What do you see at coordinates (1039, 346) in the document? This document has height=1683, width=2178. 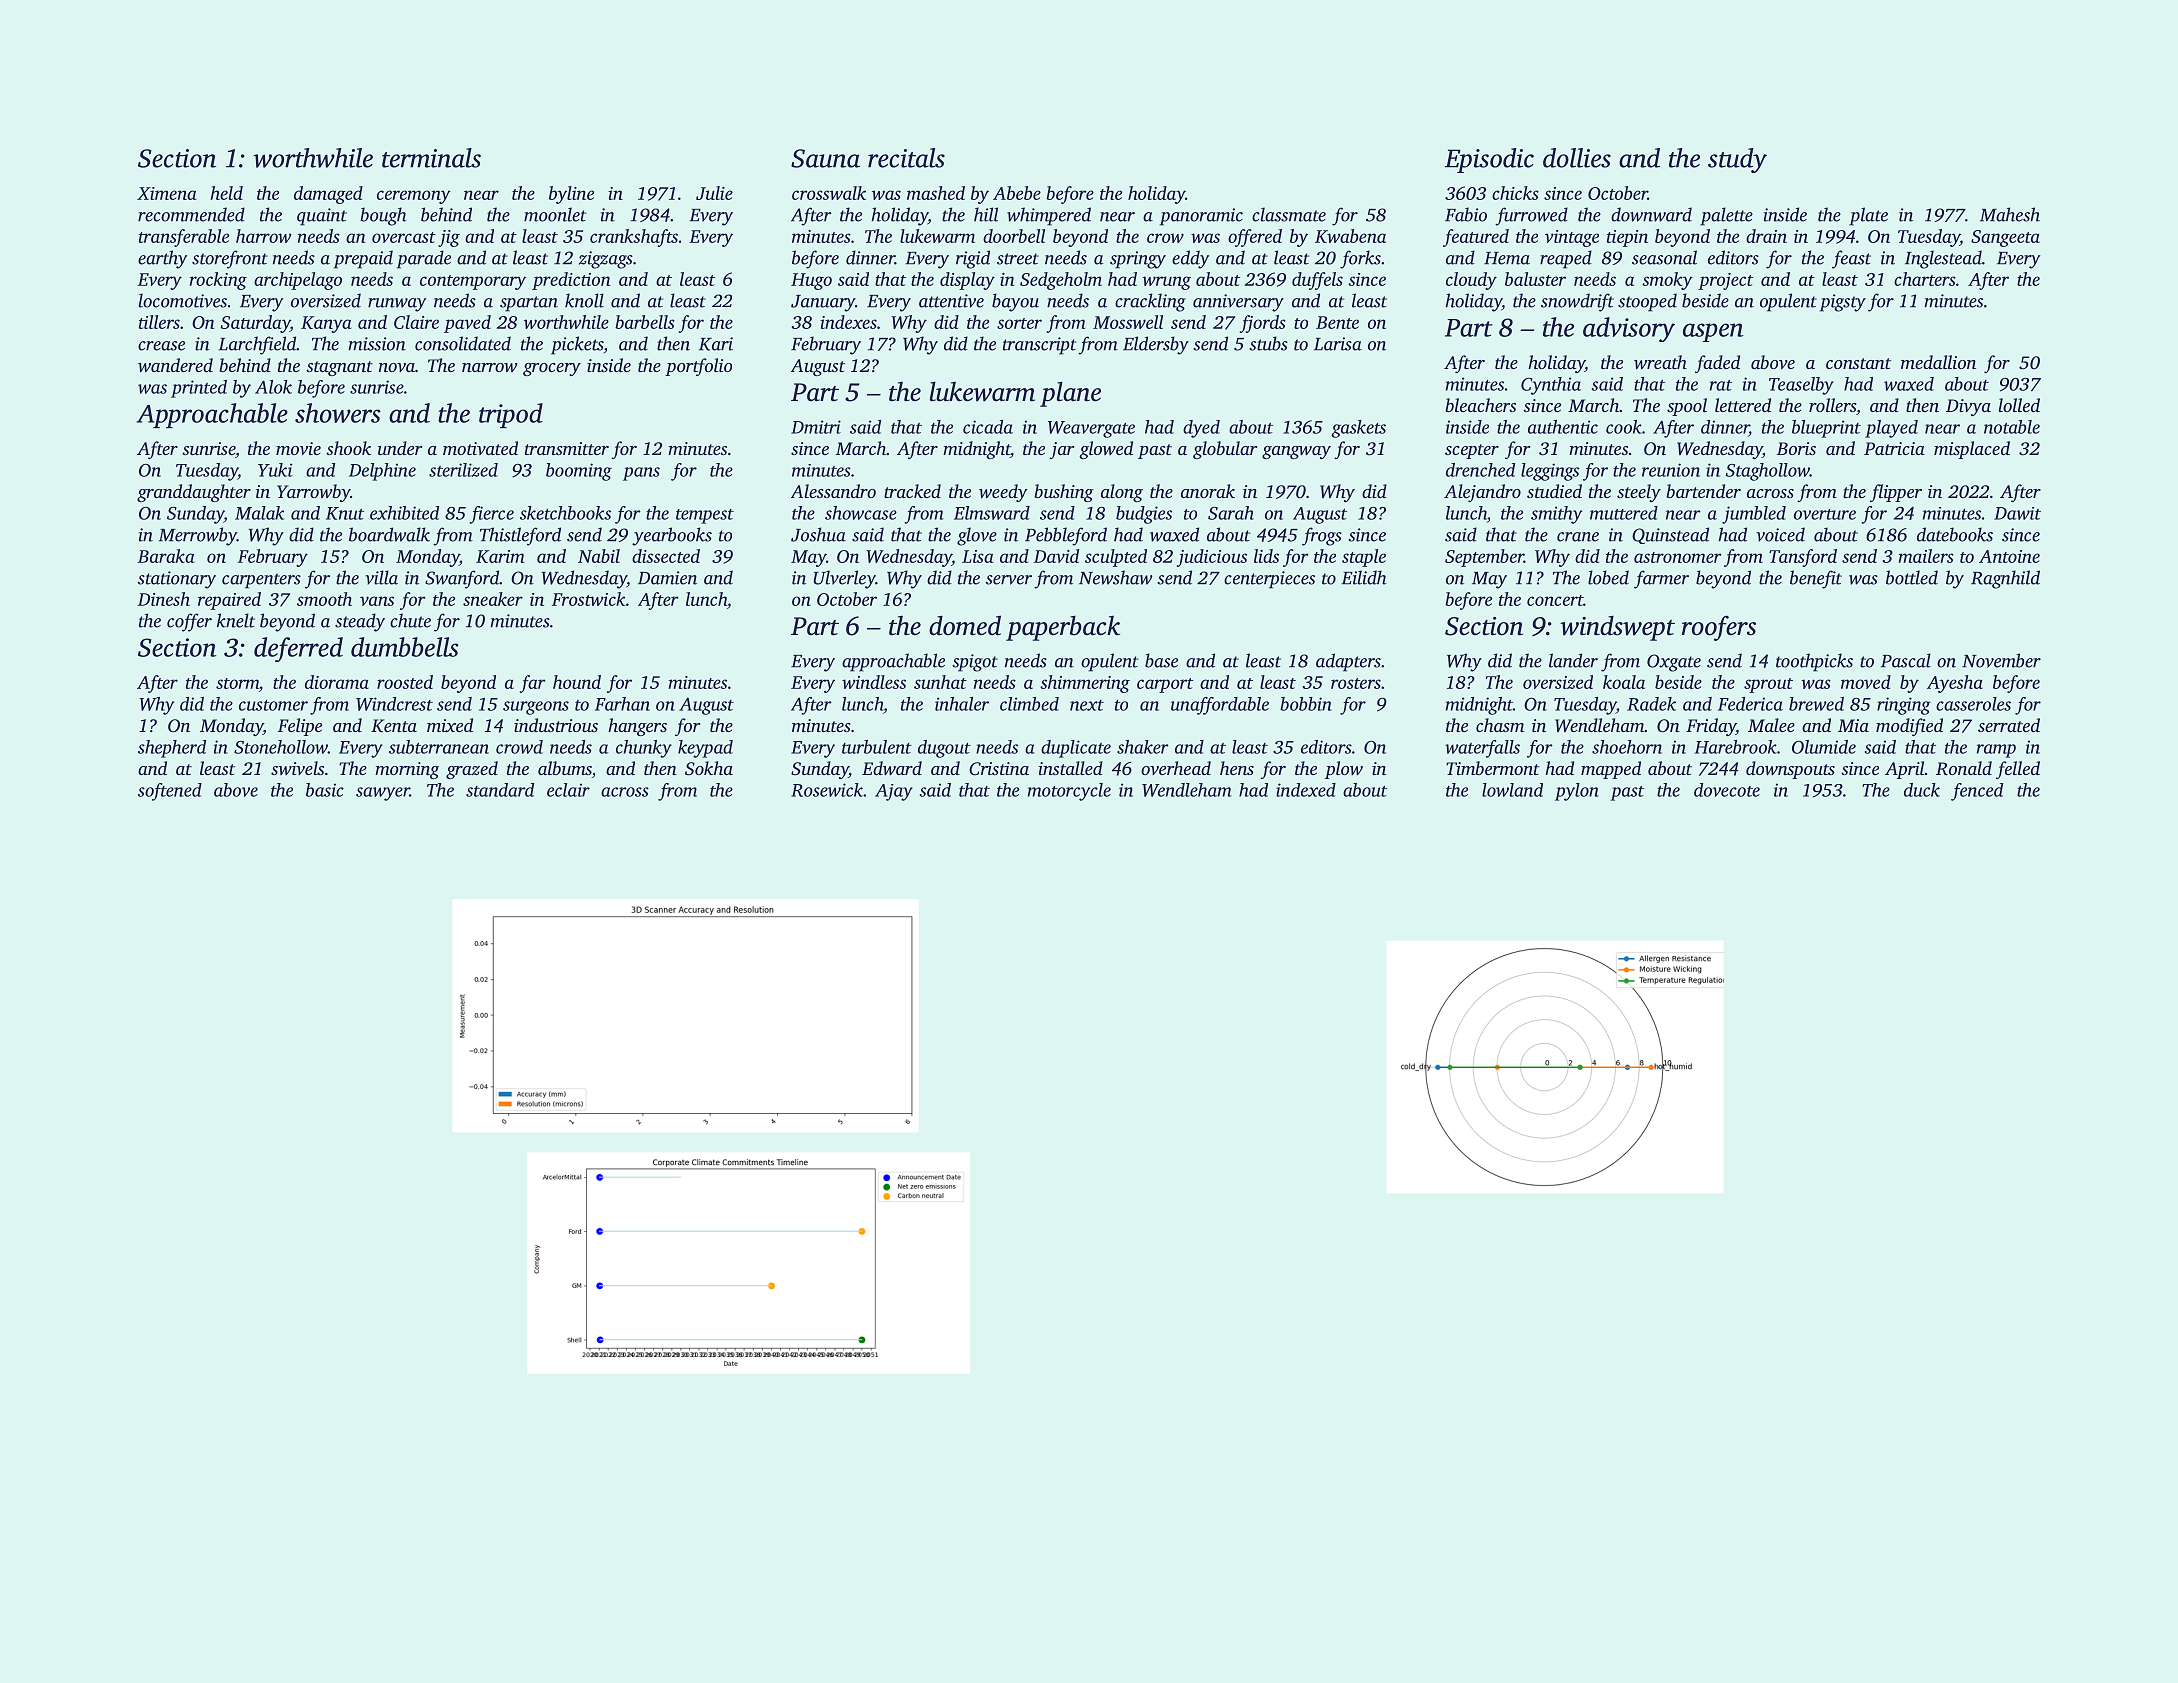 I see `transcript` at bounding box center [1039, 346].
